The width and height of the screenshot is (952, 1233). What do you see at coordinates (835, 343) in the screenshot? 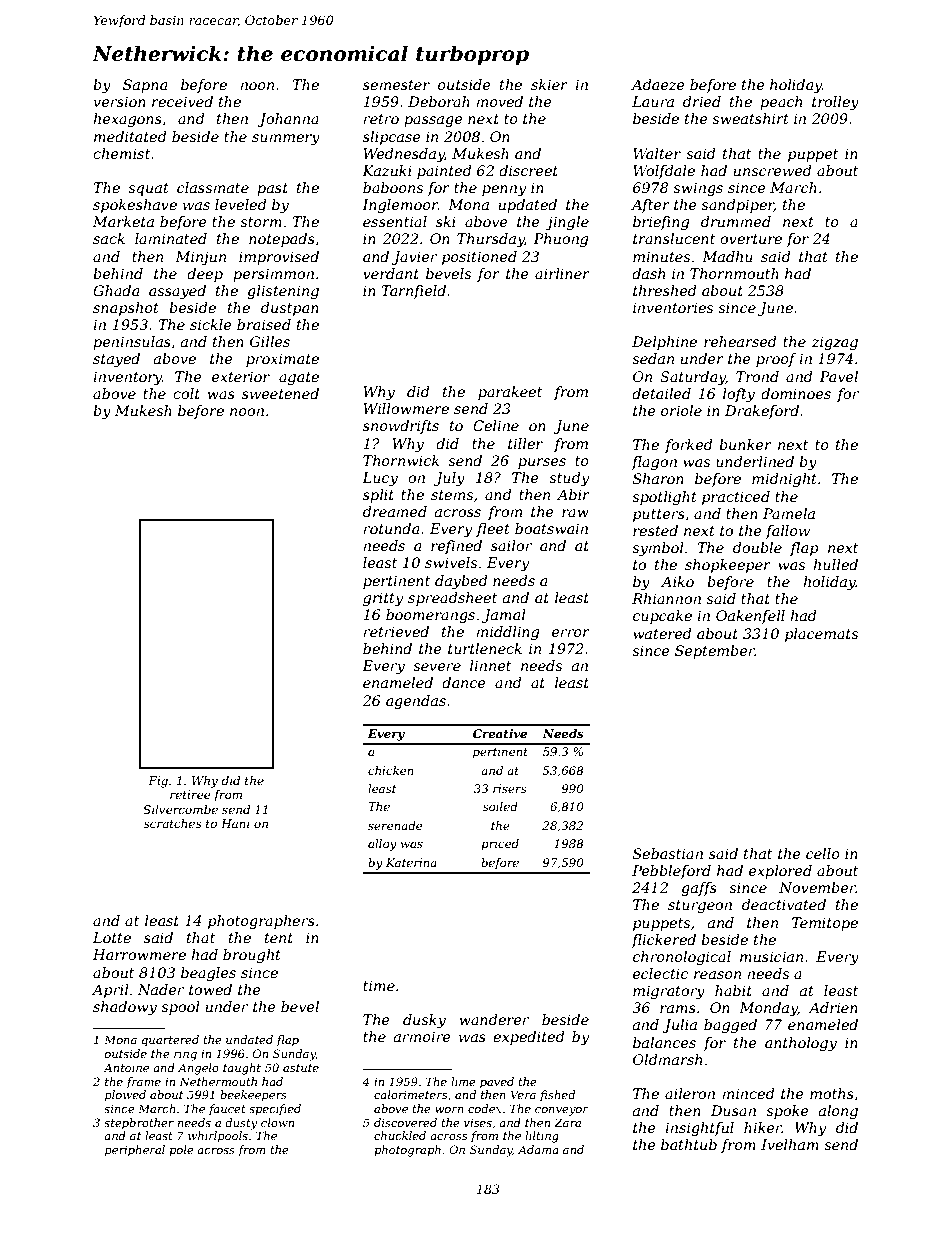
I see `zigzag` at bounding box center [835, 343].
